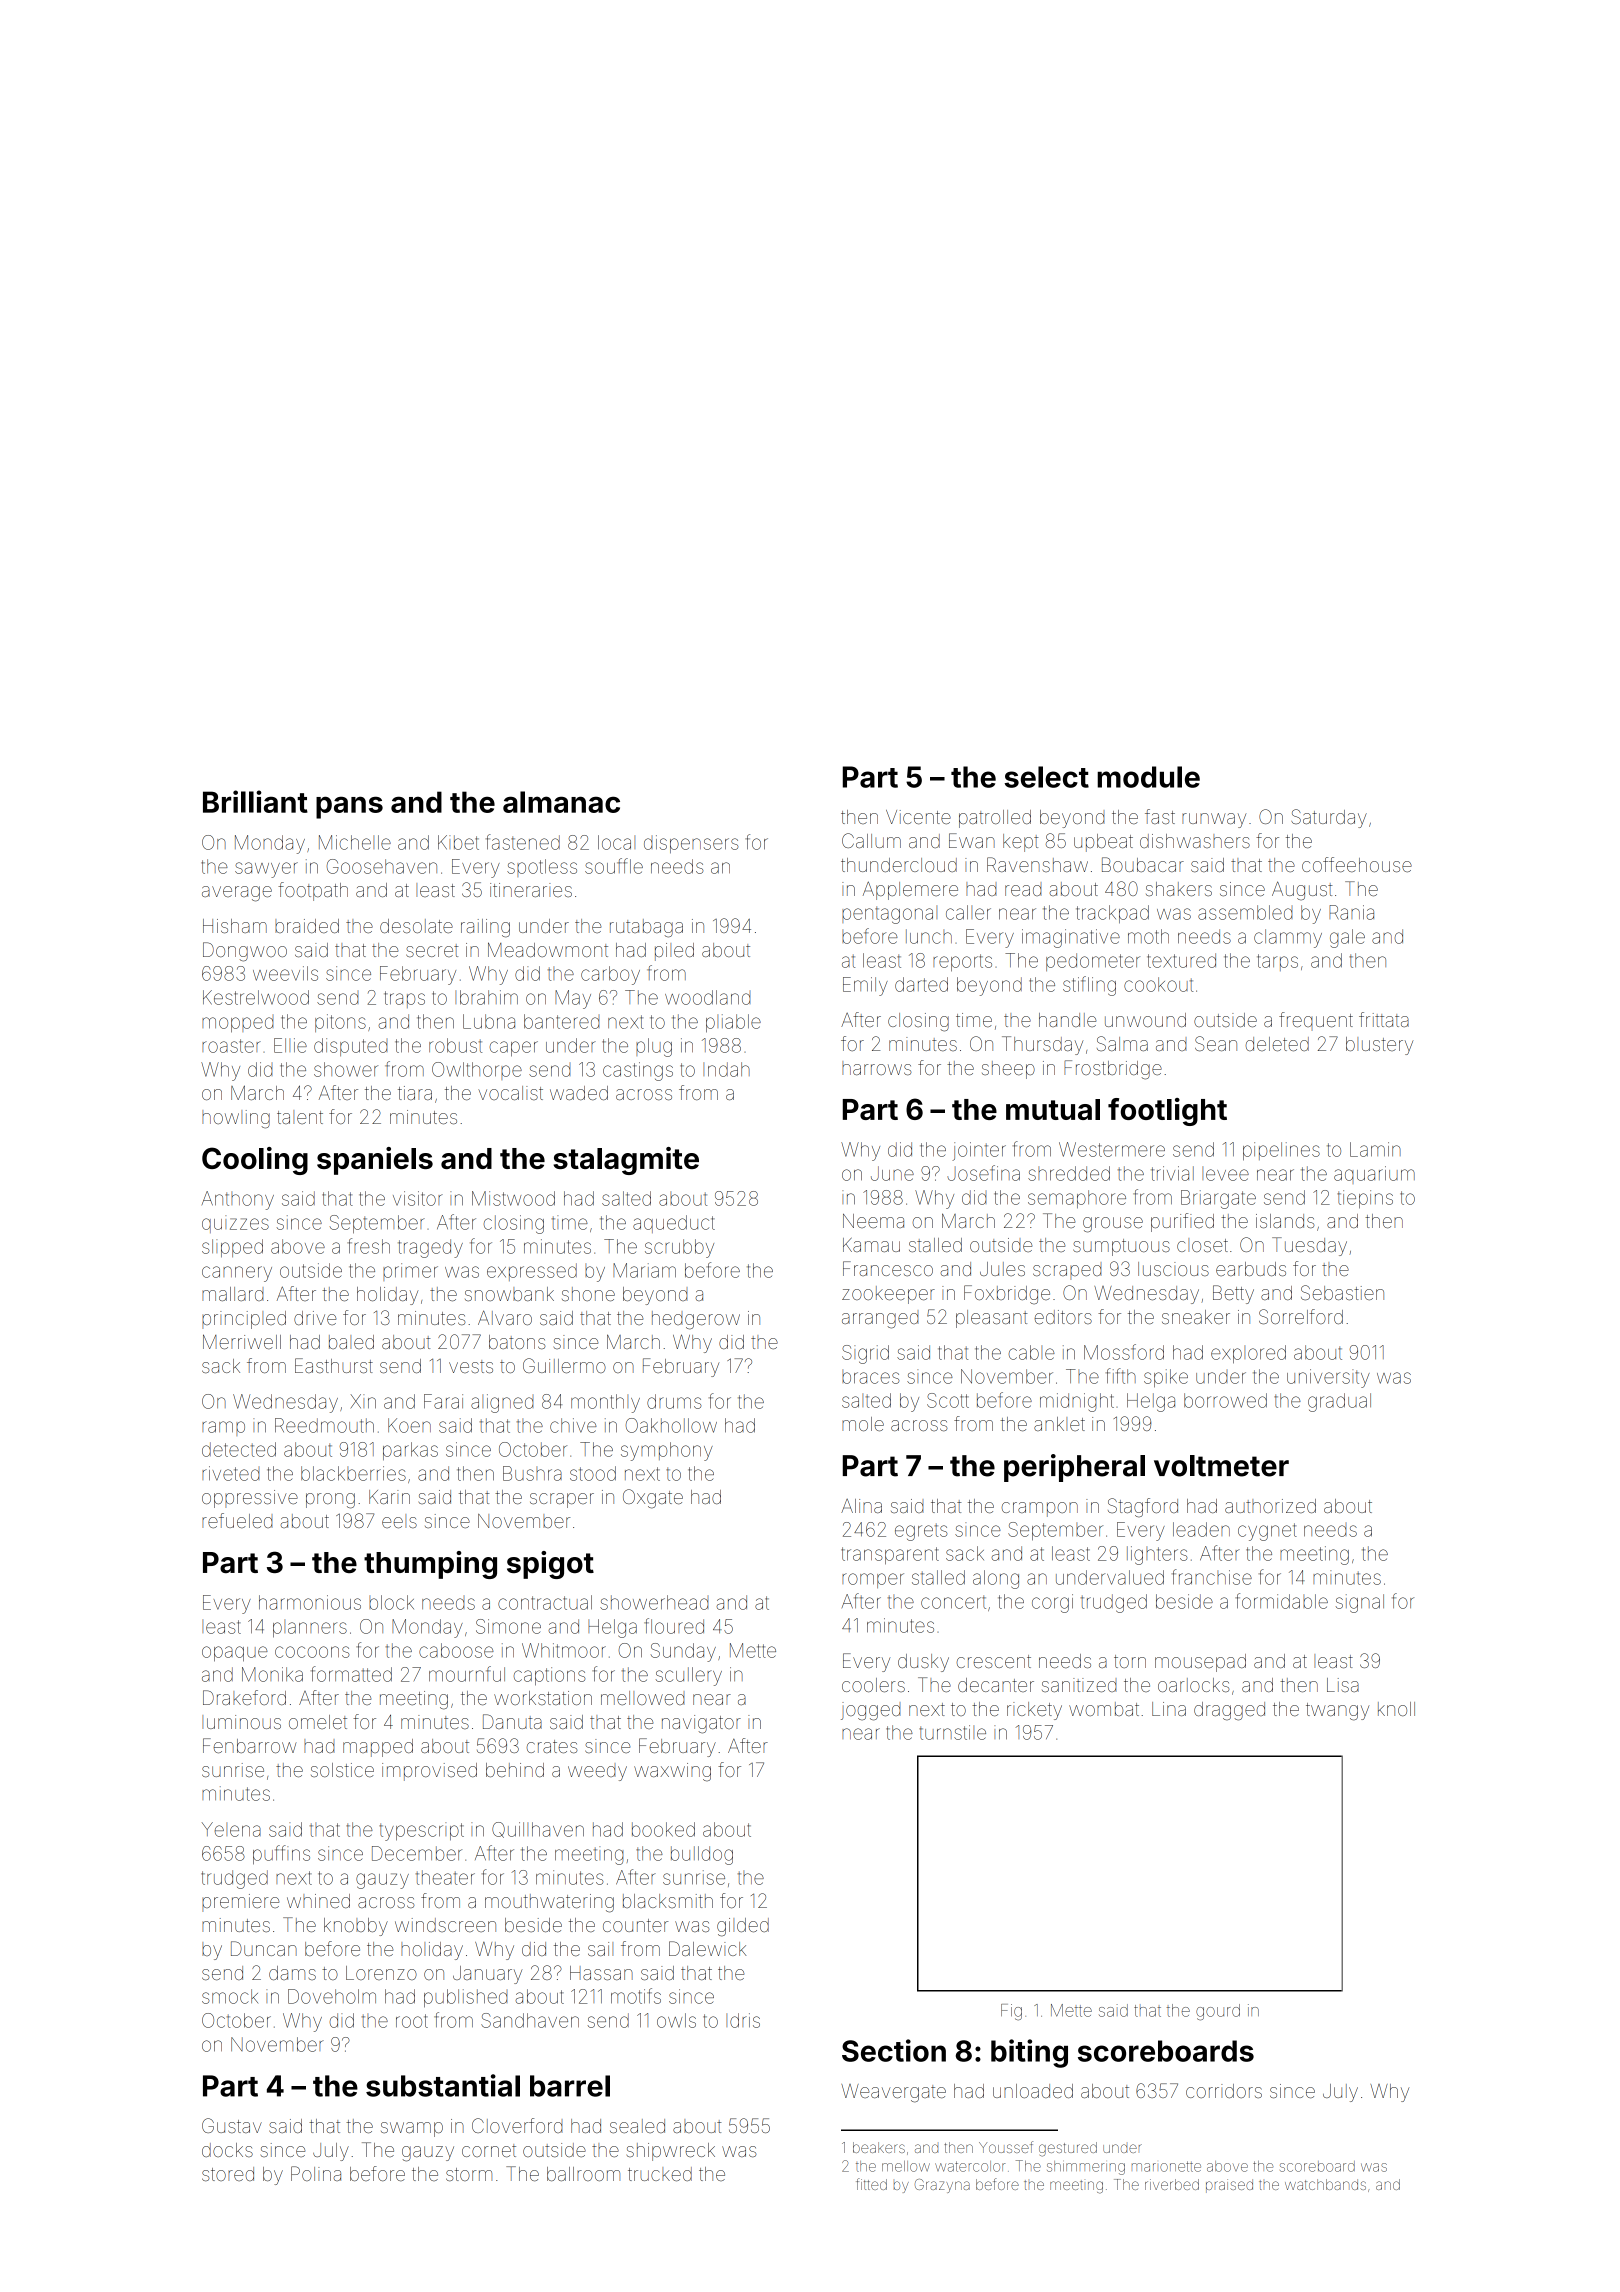 This document has width=1620, height=2292. Describe the element at coordinates (232, 1248) in the document. I see `slipped` at that location.
